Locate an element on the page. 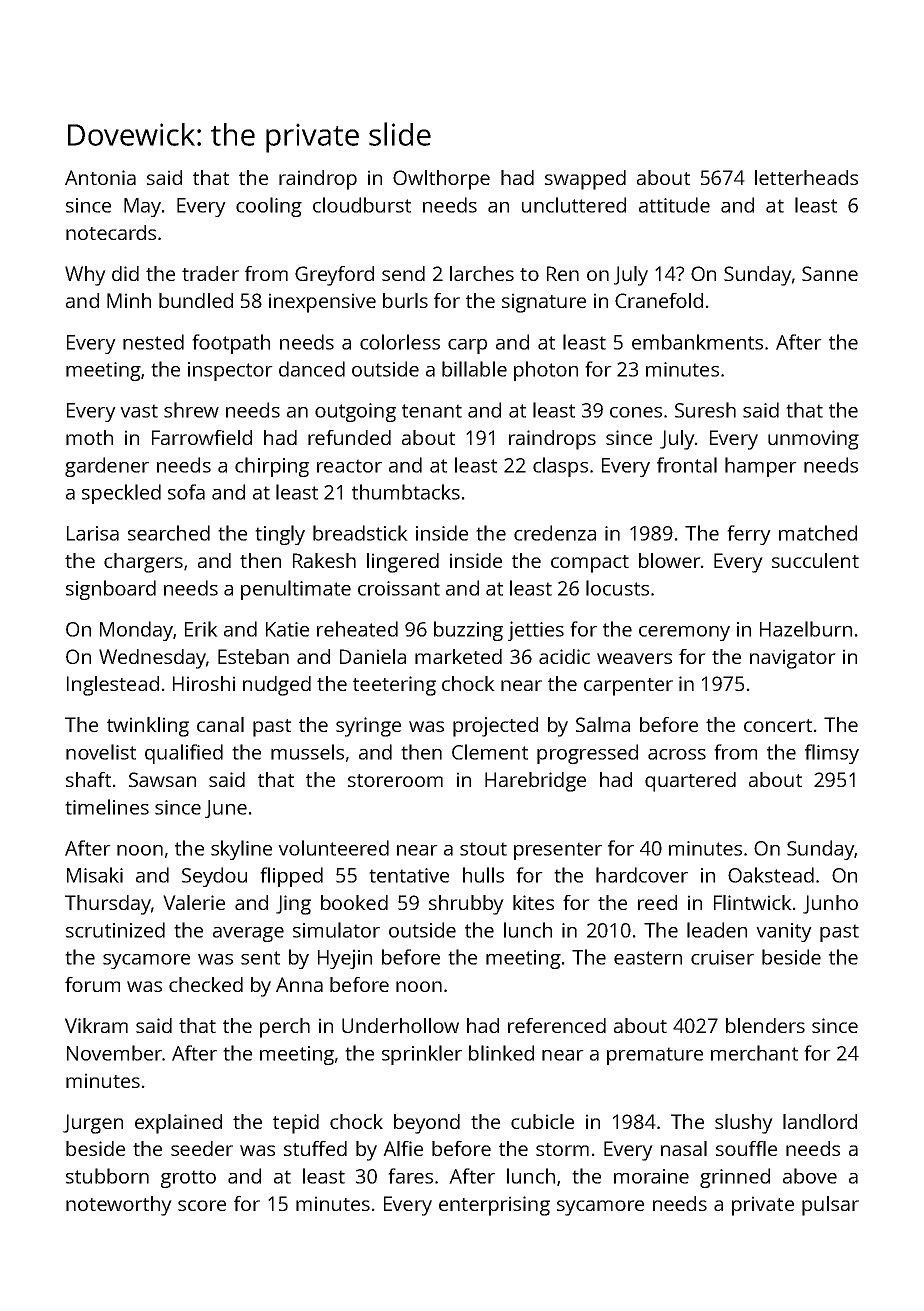  novelist is located at coordinates (101, 752).
